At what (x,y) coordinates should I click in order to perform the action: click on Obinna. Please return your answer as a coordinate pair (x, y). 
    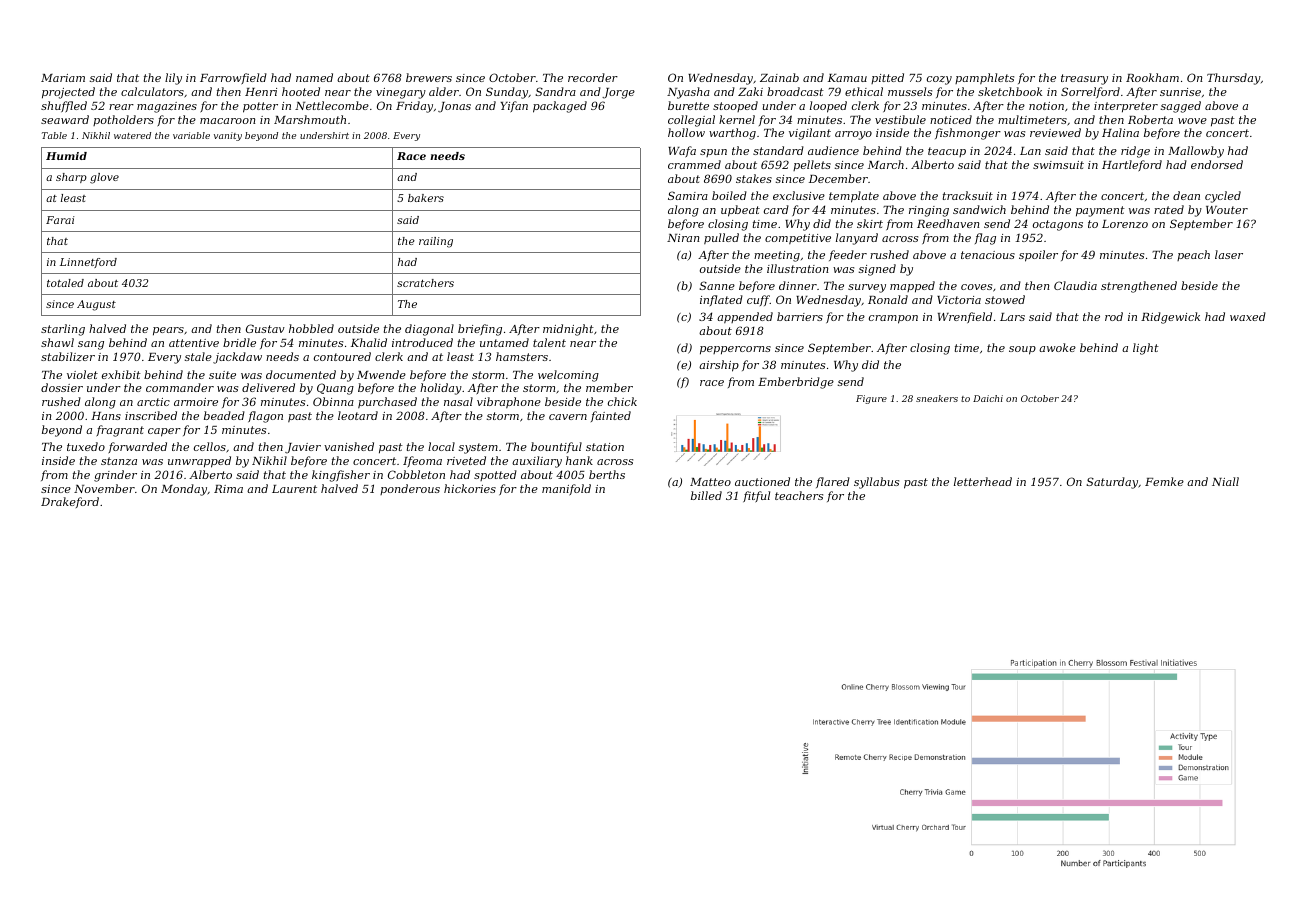
    Looking at the image, I should click on (333, 401).
